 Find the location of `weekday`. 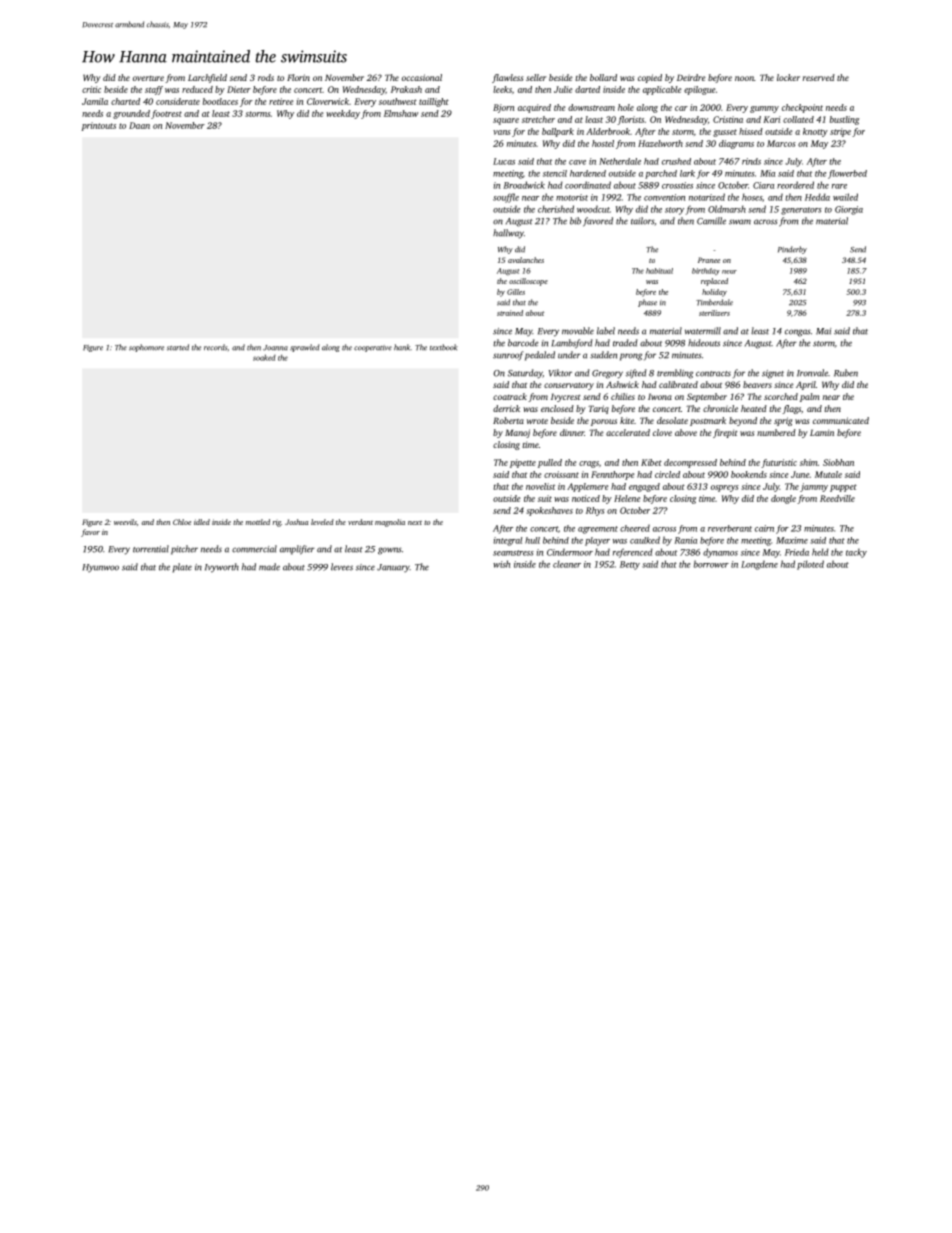

weekday is located at coordinates (343, 114).
